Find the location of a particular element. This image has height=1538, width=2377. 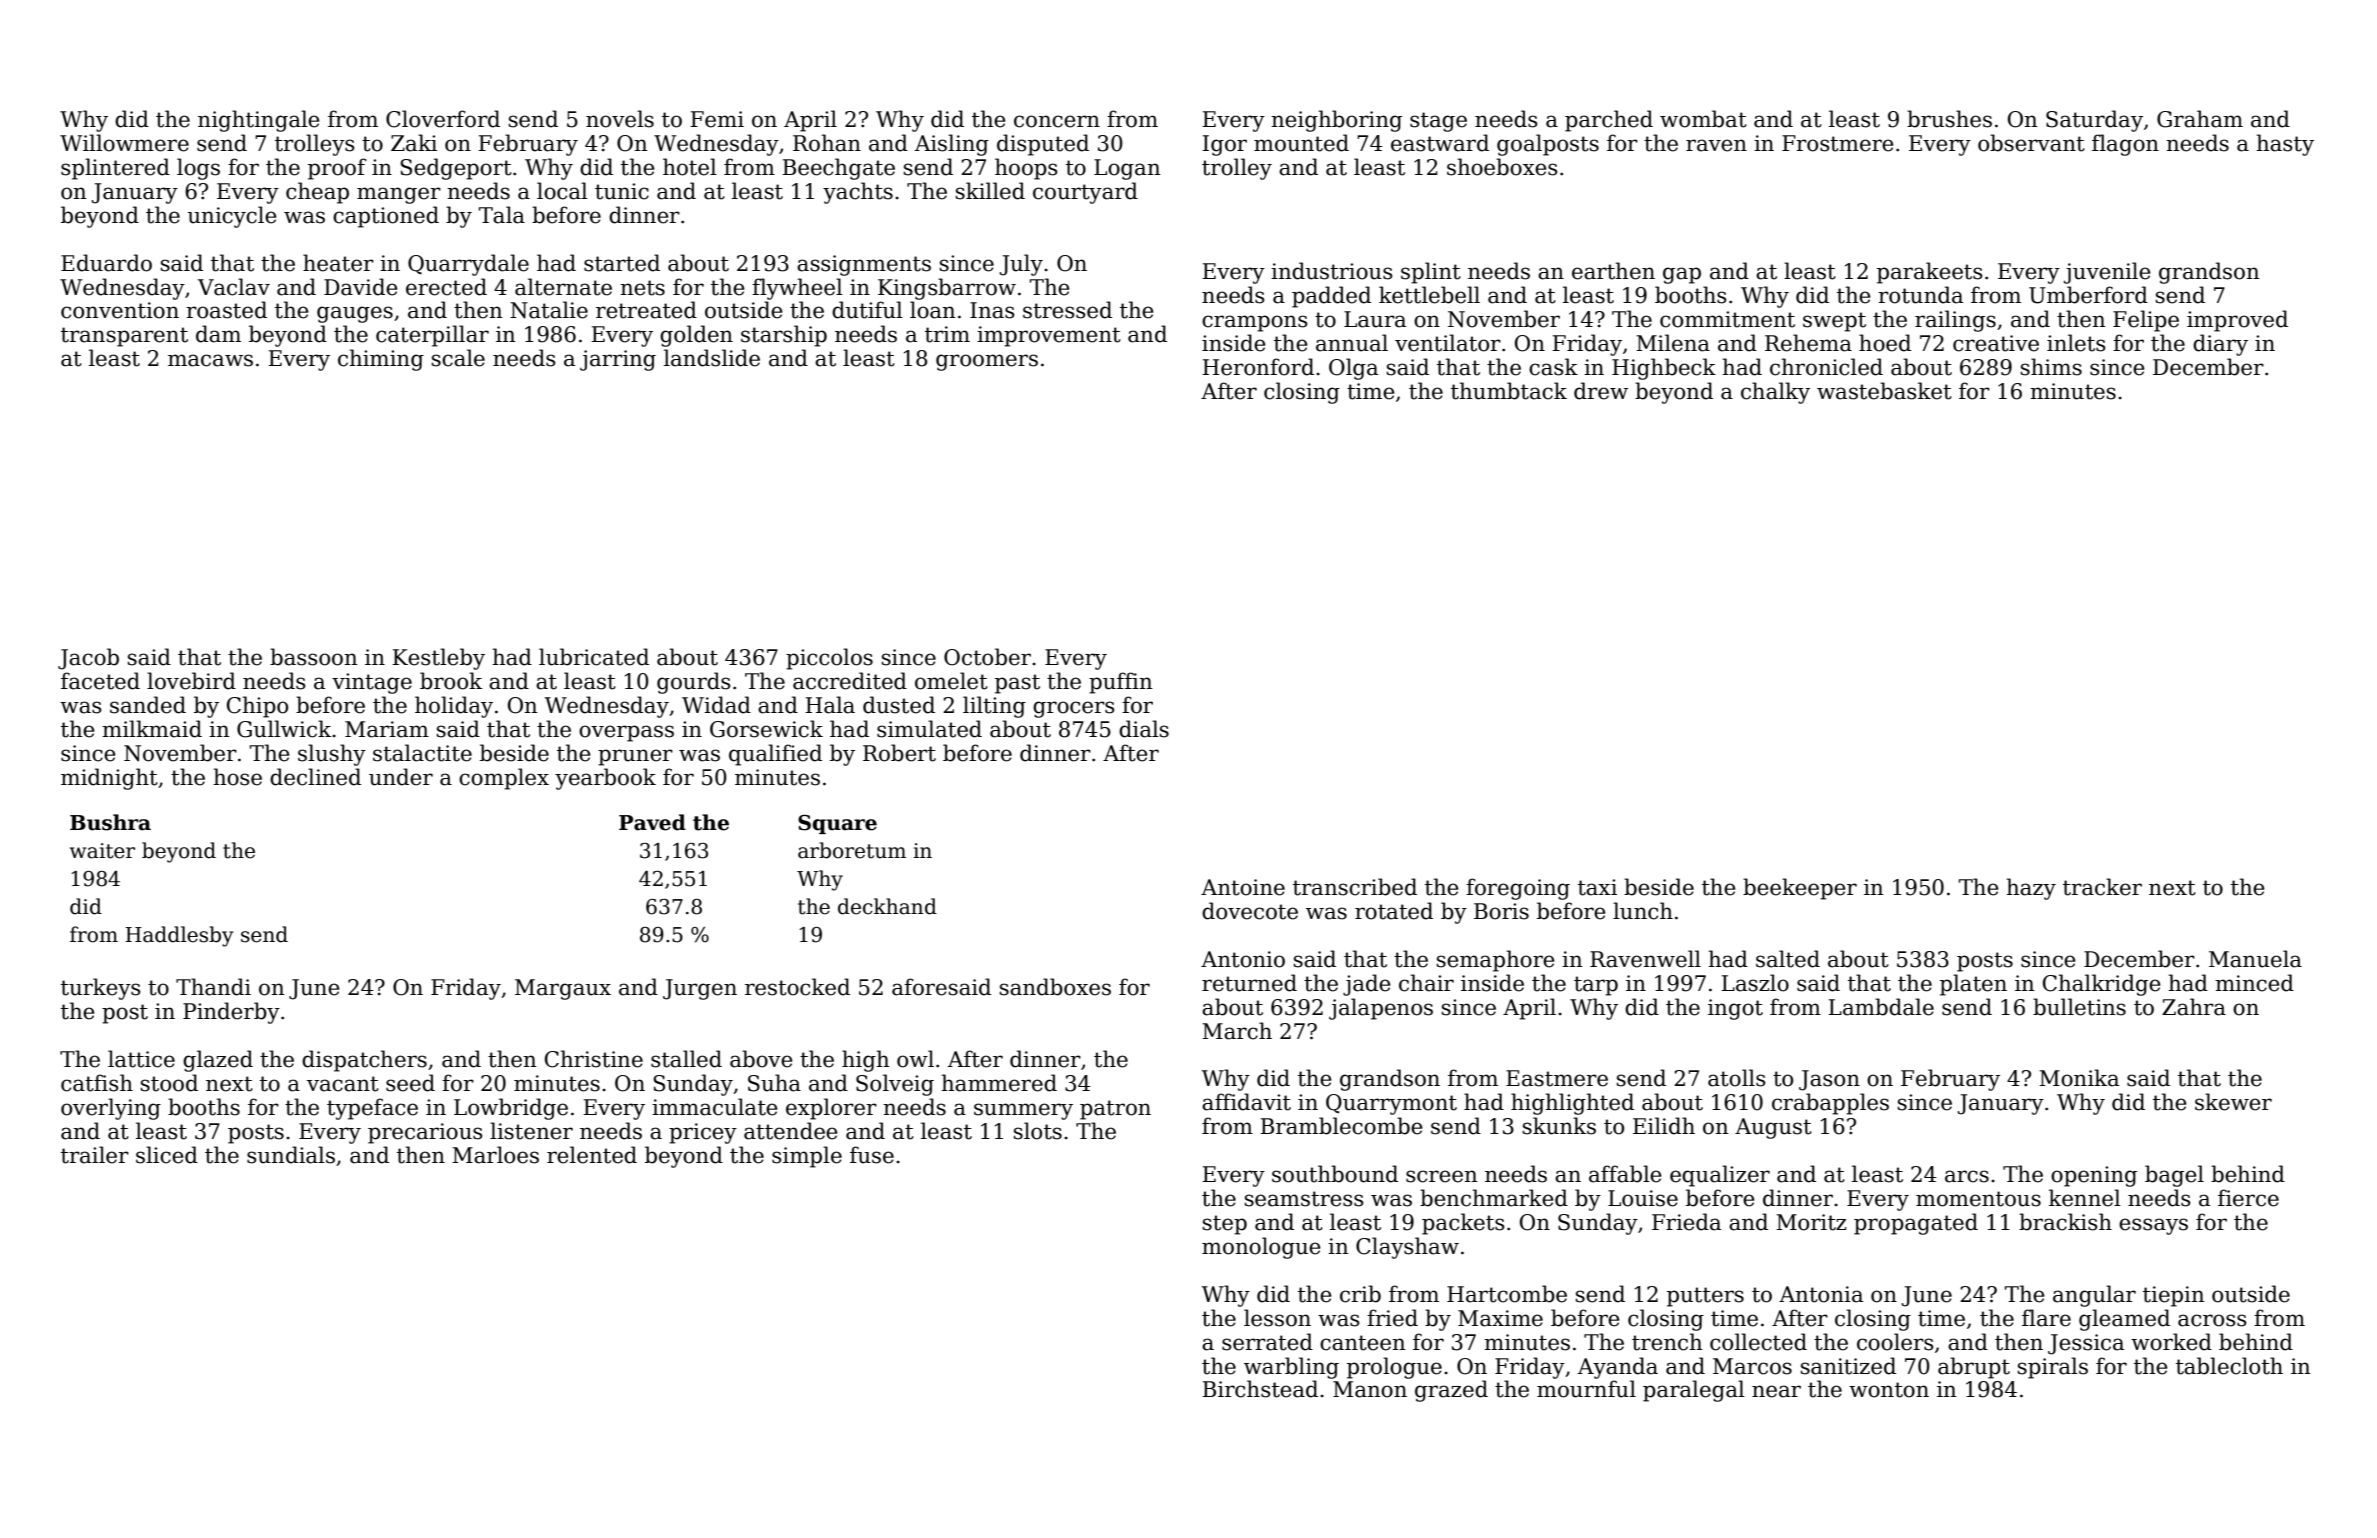

Birchstead is located at coordinates (1260, 1389).
